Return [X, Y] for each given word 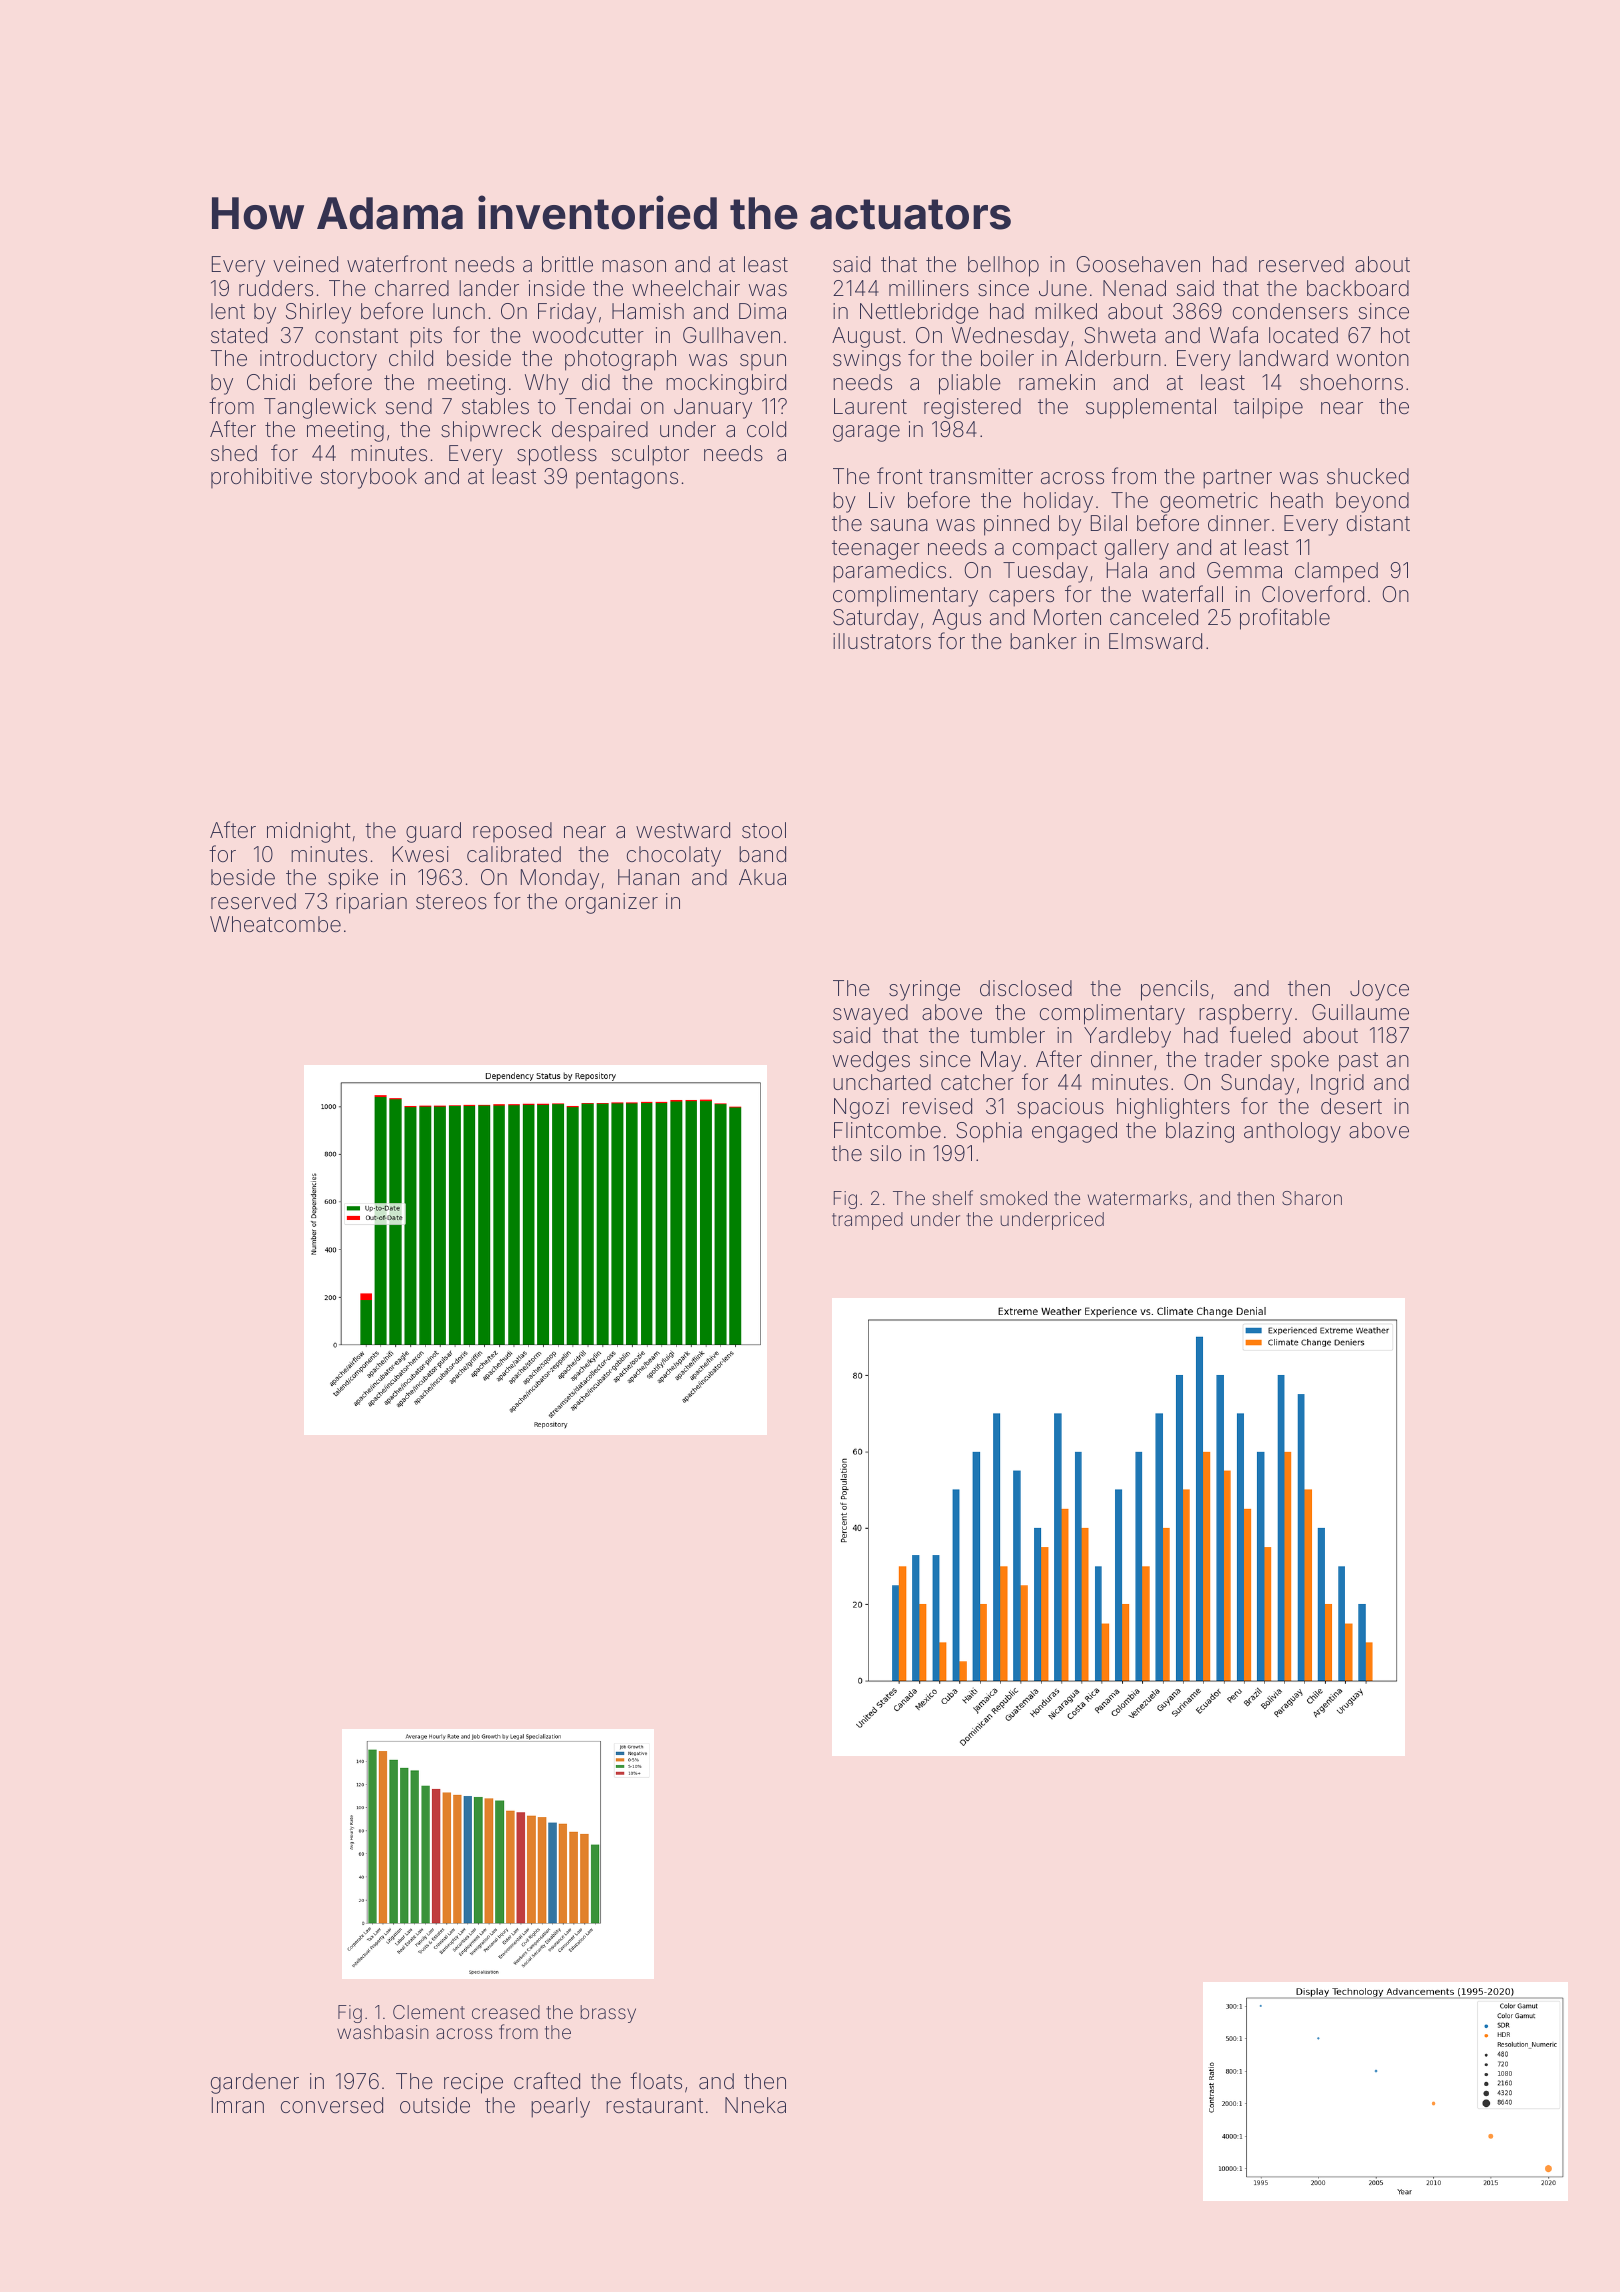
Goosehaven [1138, 264]
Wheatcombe [275, 924]
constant [356, 336]
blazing [1200, 1132]
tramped [867, 1221]
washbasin [383, 2032]
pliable [970, 384]
